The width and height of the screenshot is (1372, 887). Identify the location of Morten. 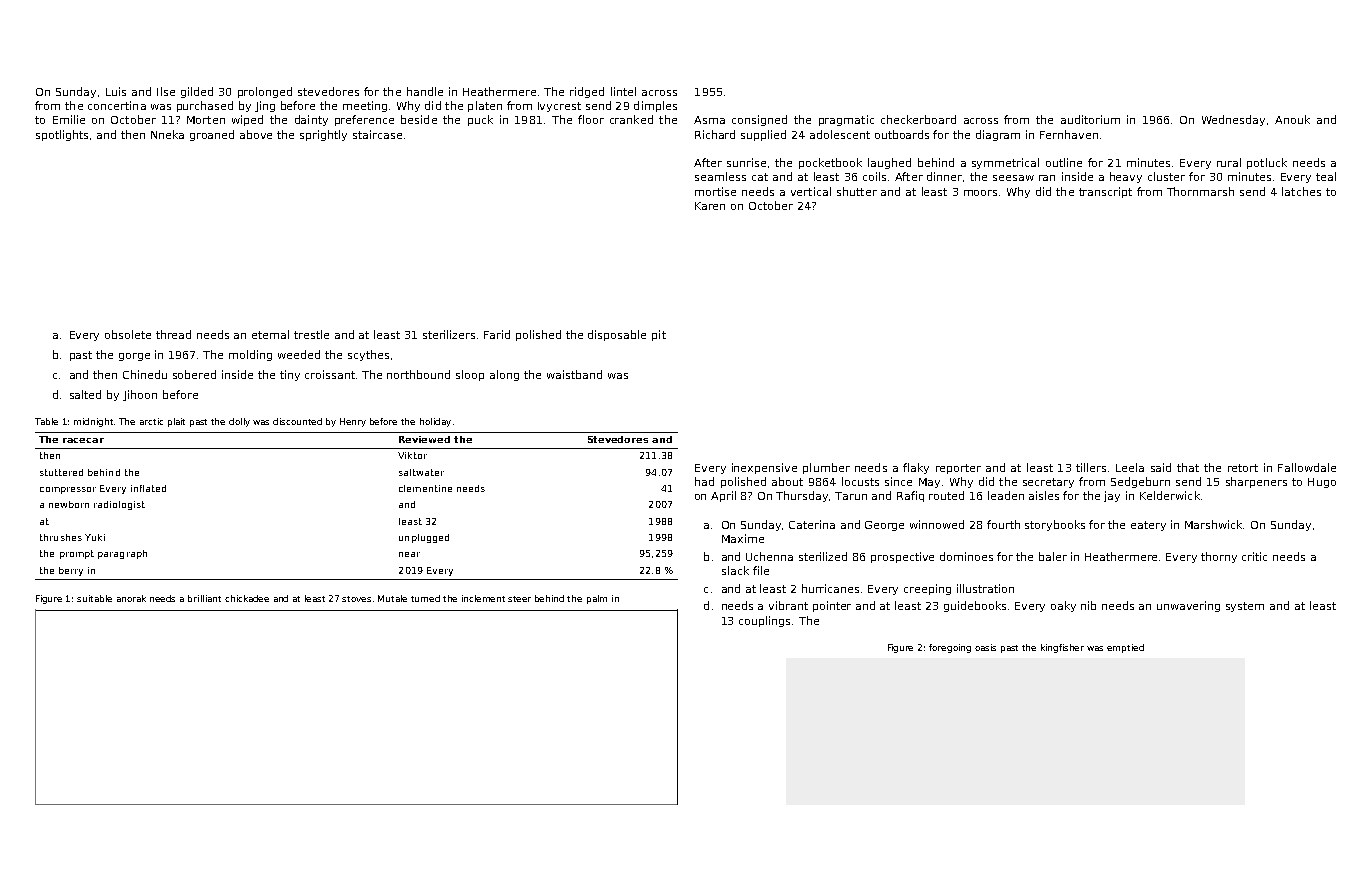
(206, 120).
